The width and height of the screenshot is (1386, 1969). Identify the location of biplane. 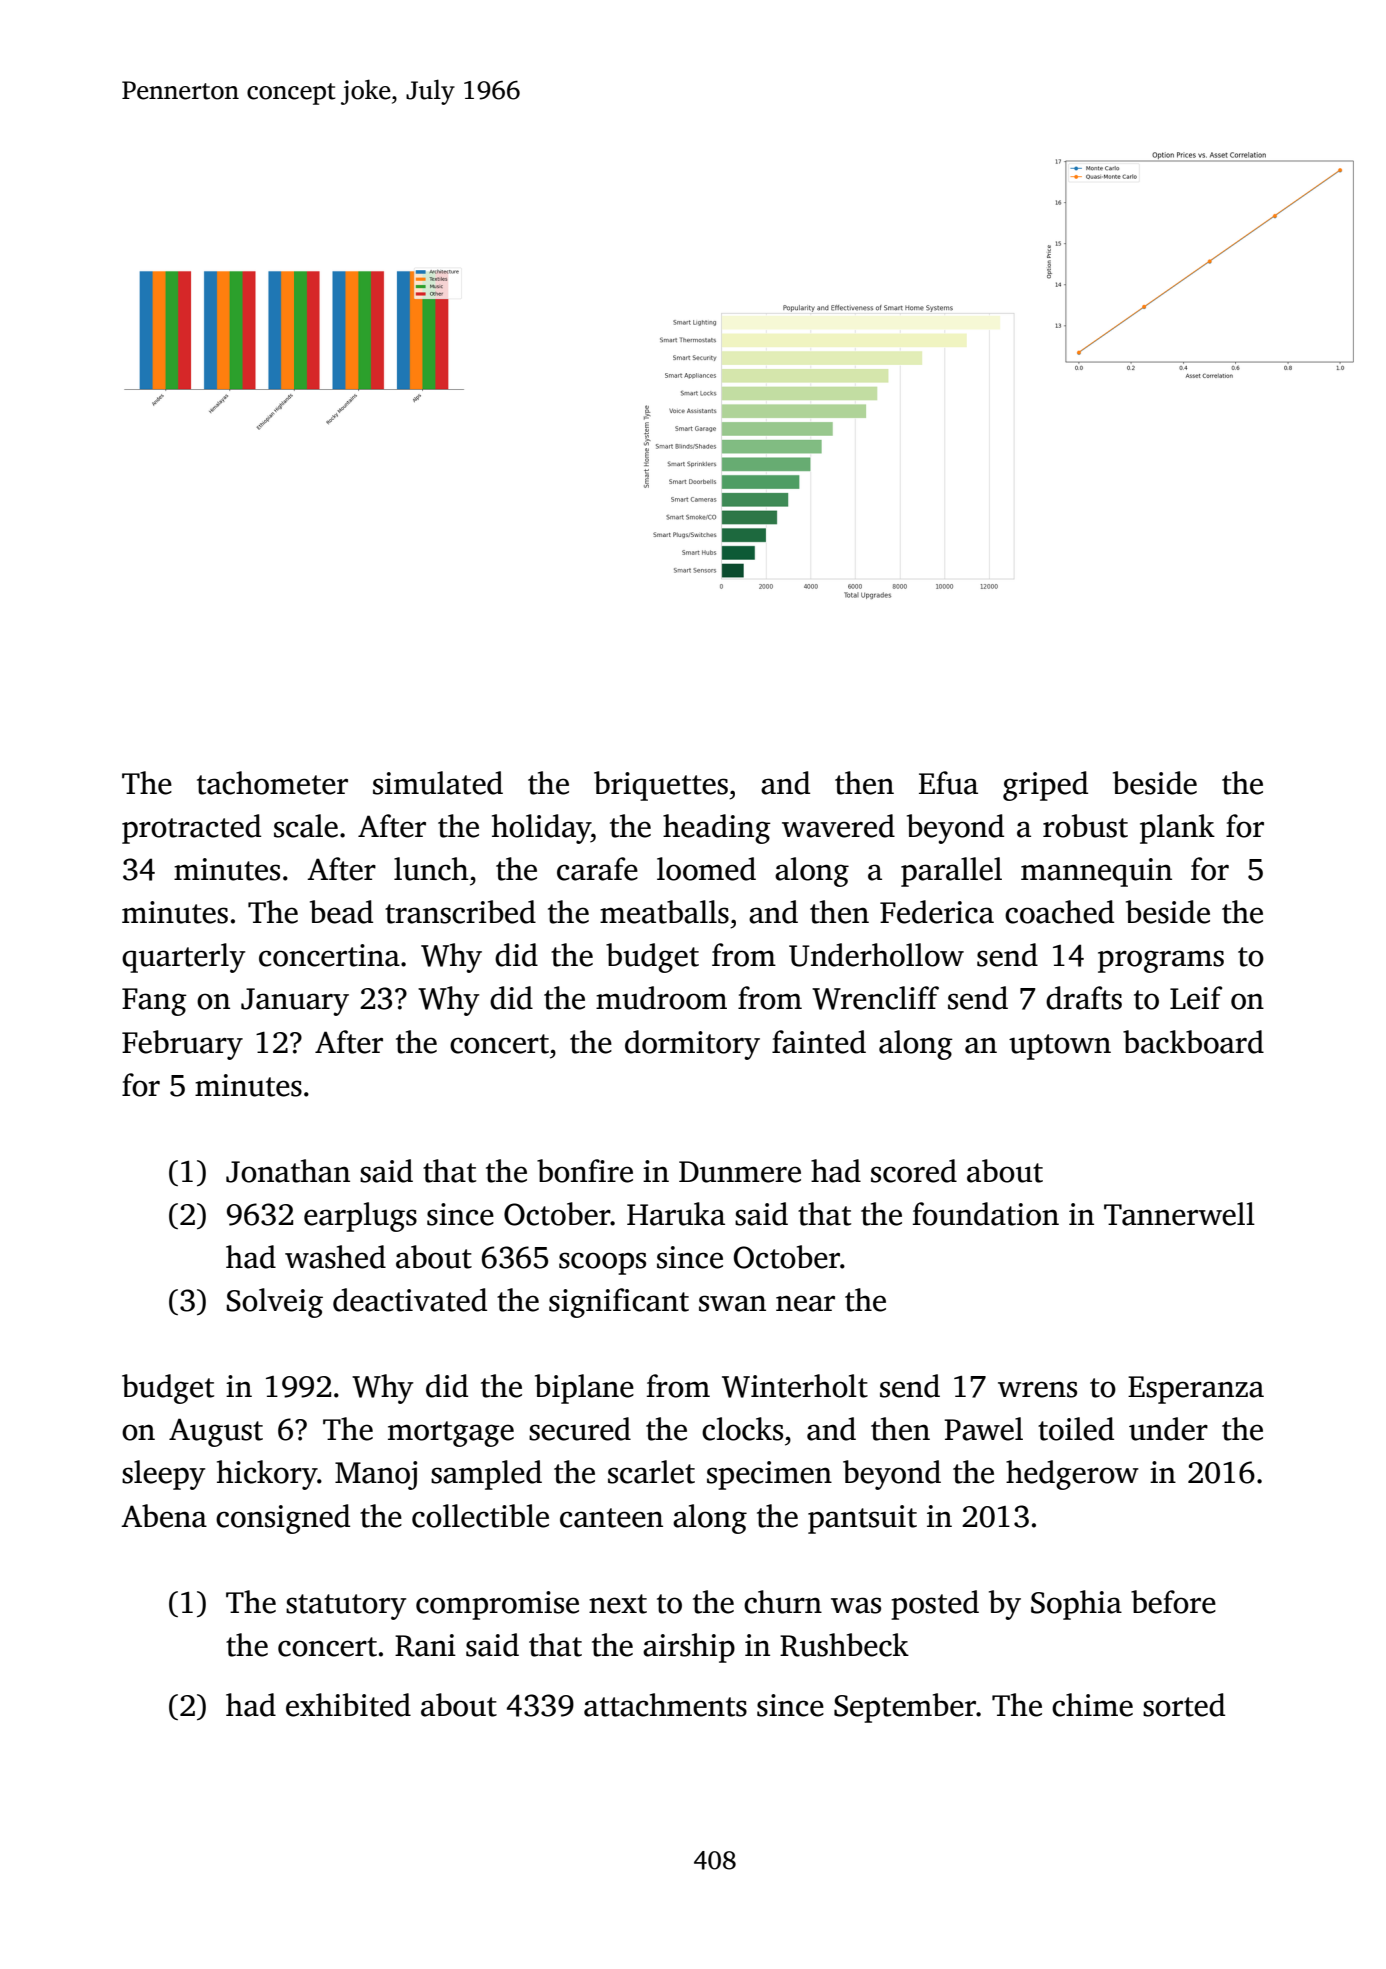
(584, 1389).
